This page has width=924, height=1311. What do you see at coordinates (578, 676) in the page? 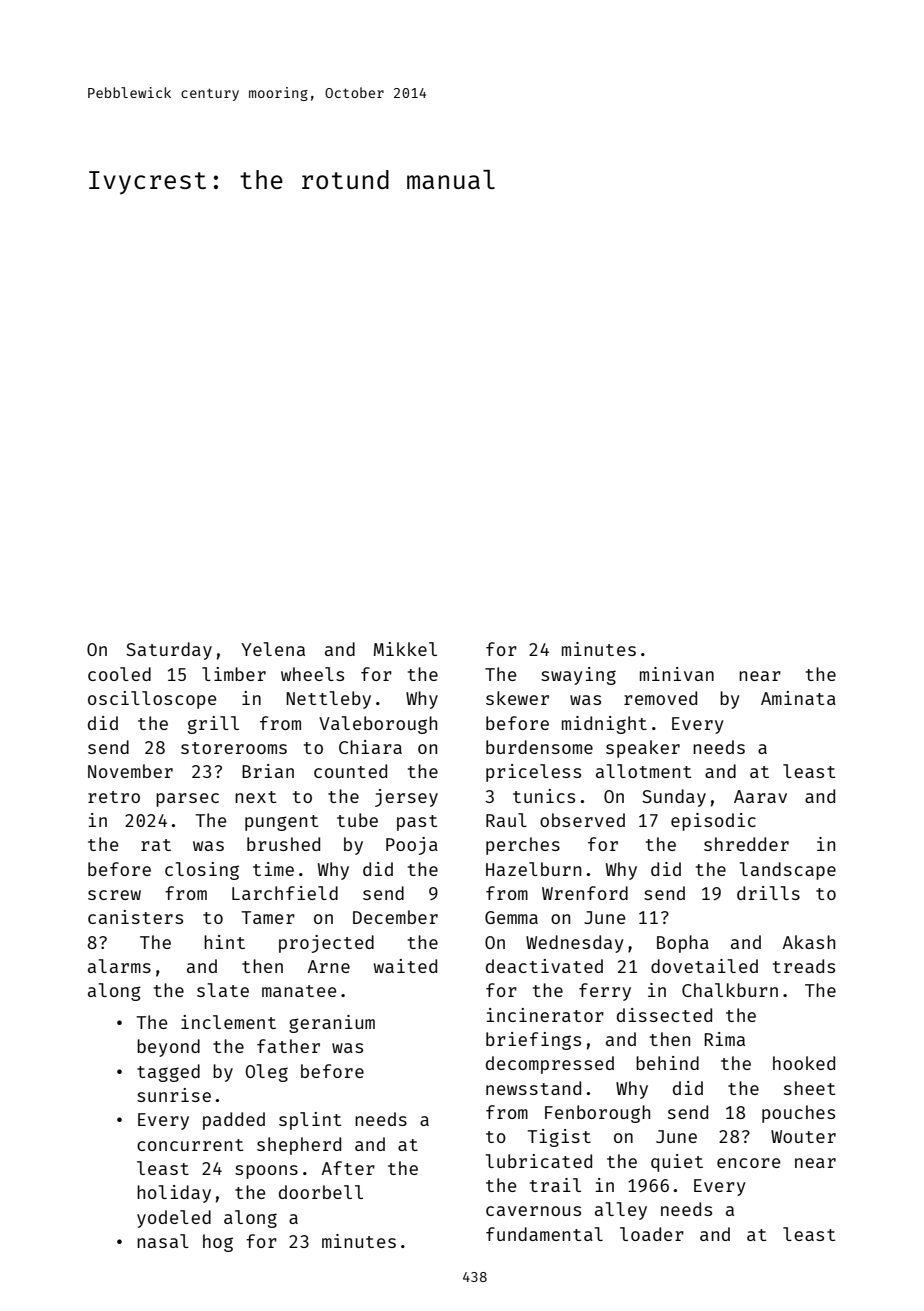
I see `swaying` at bounding box center [578, 676].
